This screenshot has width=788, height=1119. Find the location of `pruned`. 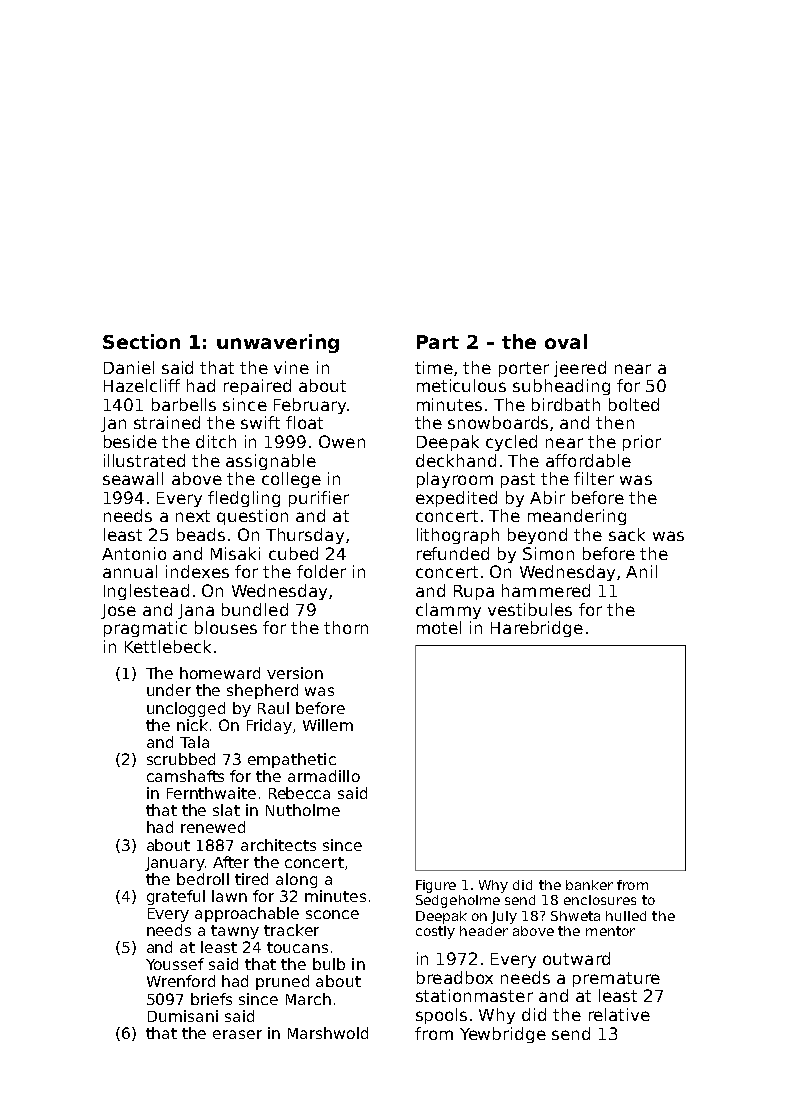

pruned is located at coordinates (282, 982).
